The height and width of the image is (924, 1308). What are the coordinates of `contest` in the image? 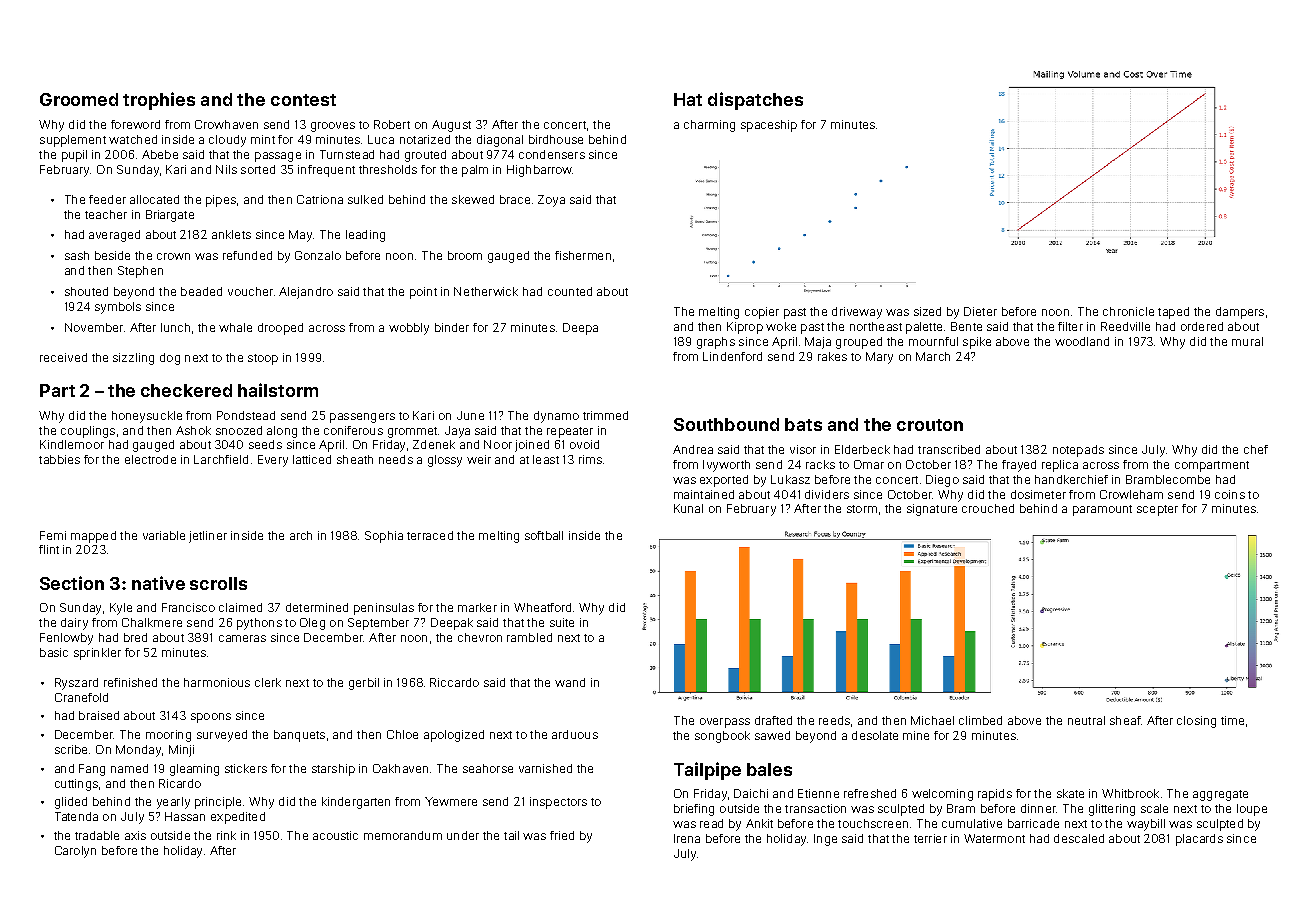 It's located at (303, 100).
